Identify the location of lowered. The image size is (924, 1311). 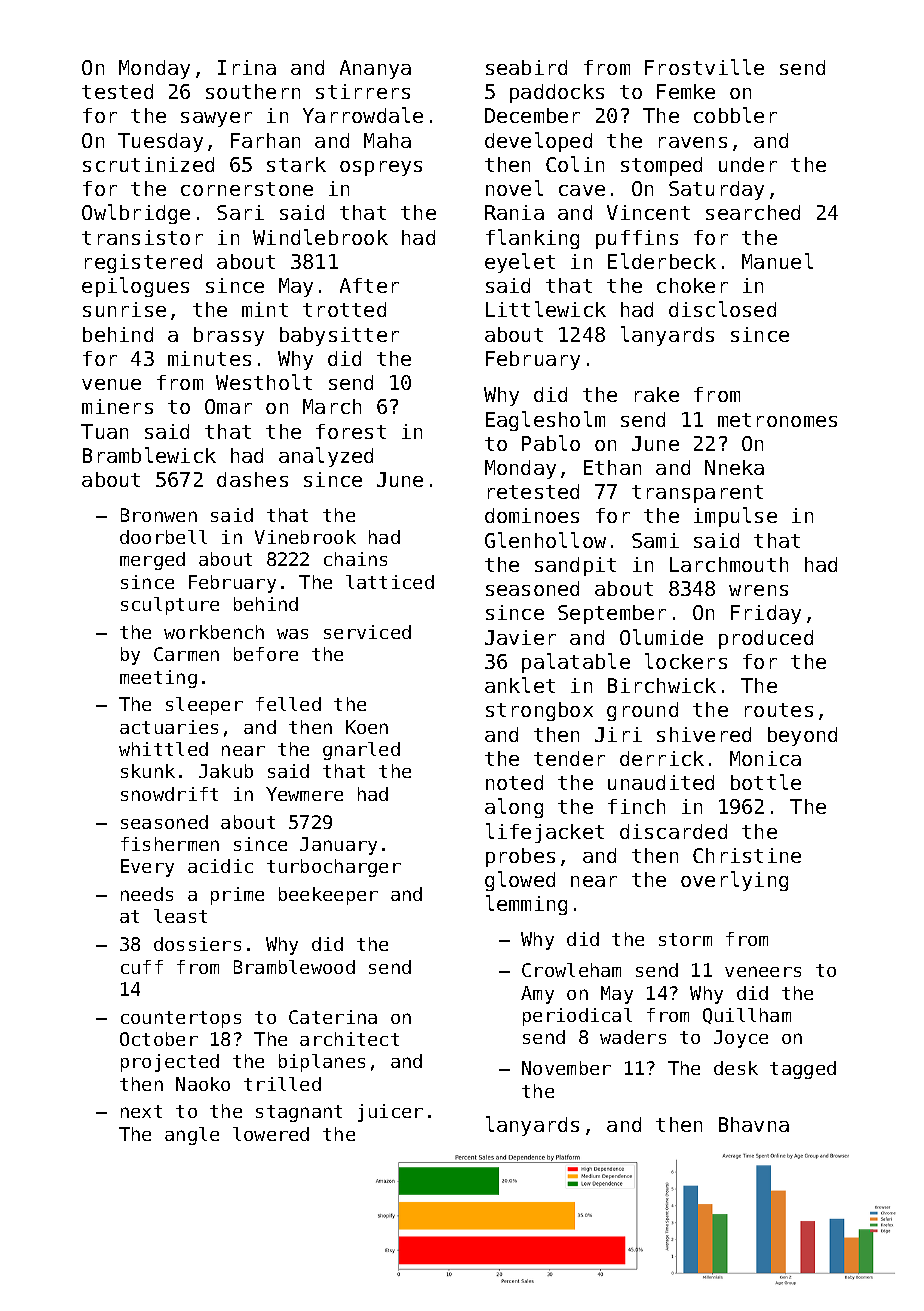
(271, 1134).
